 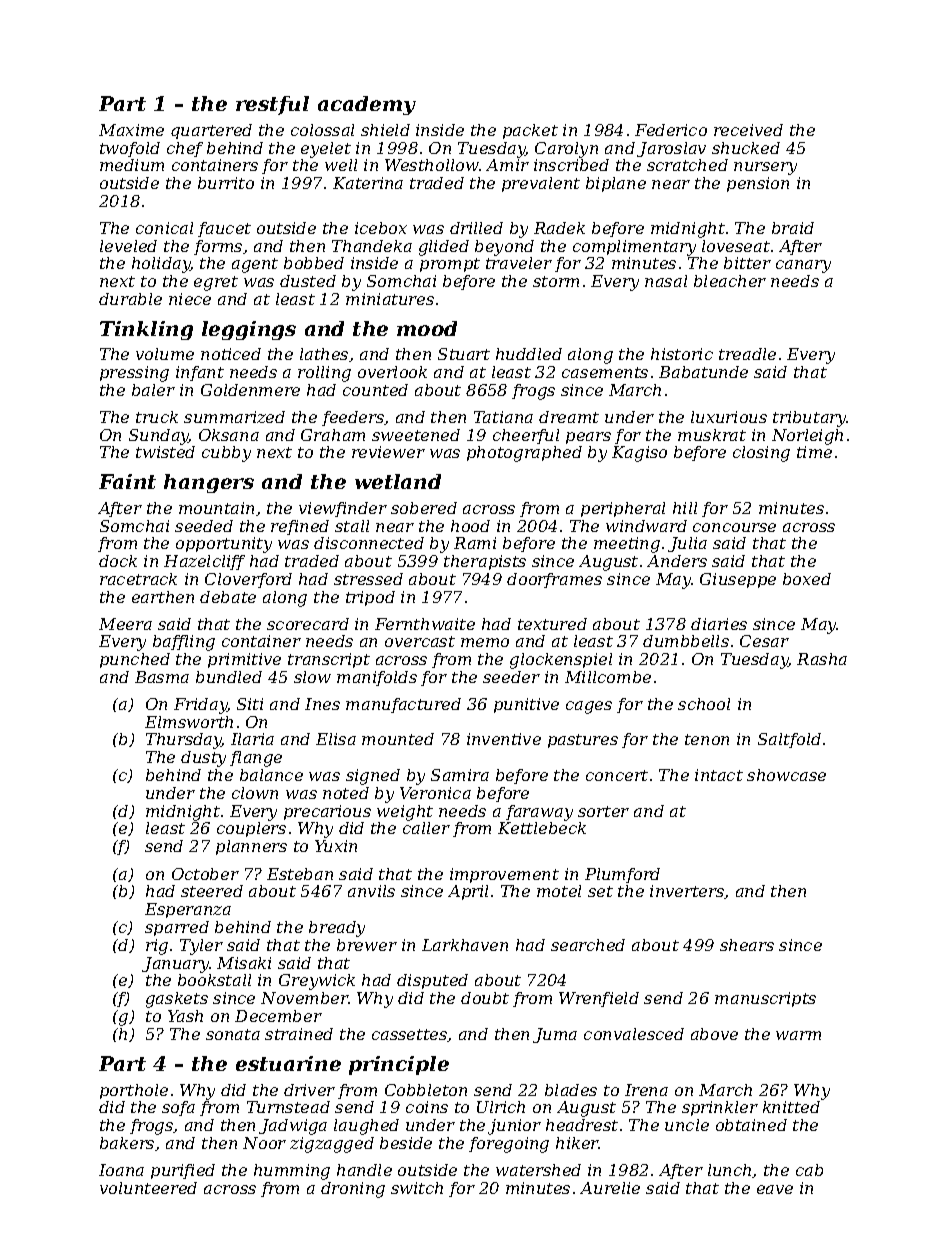 What do you see at coordinates (148, 1188) in the document?
I see `volunteered` at bounding box center [148, 1188].
